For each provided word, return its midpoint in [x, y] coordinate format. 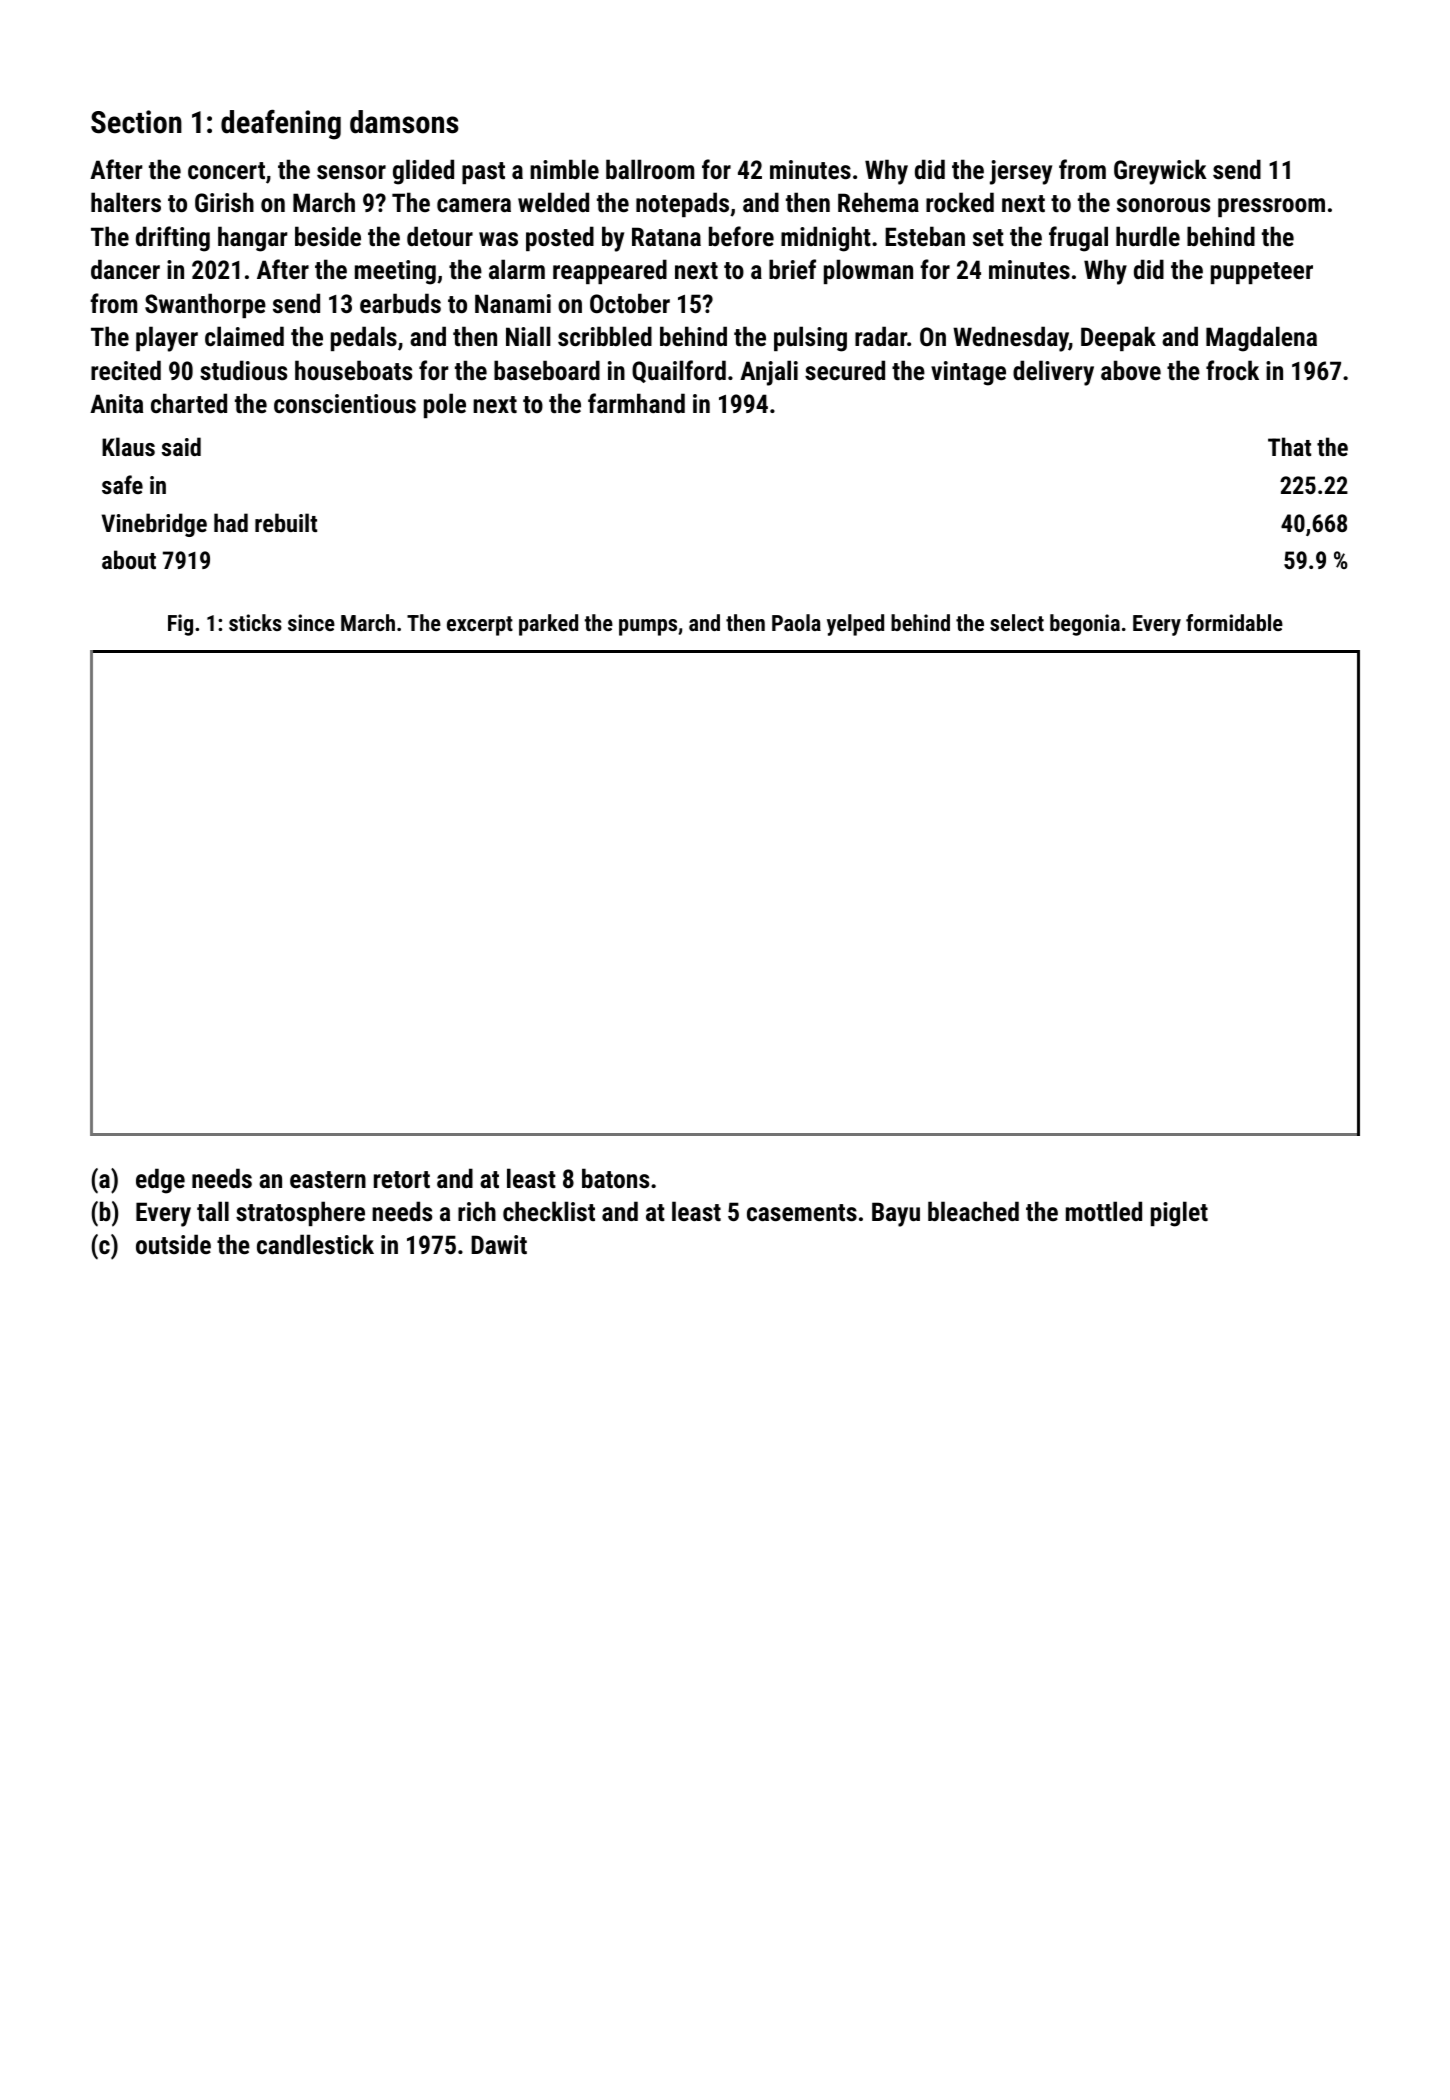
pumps [648, 627]
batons [615, 1178]
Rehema [878, 202]
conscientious [345, 403]
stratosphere [300, 1213]
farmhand [636, 403]
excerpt [480, 626]
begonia [1085, 625]
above [1131, 370]
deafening [281, 125]
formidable [1234, 622]
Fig [180, 625]
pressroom [1271, 207]
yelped [855, 625]
